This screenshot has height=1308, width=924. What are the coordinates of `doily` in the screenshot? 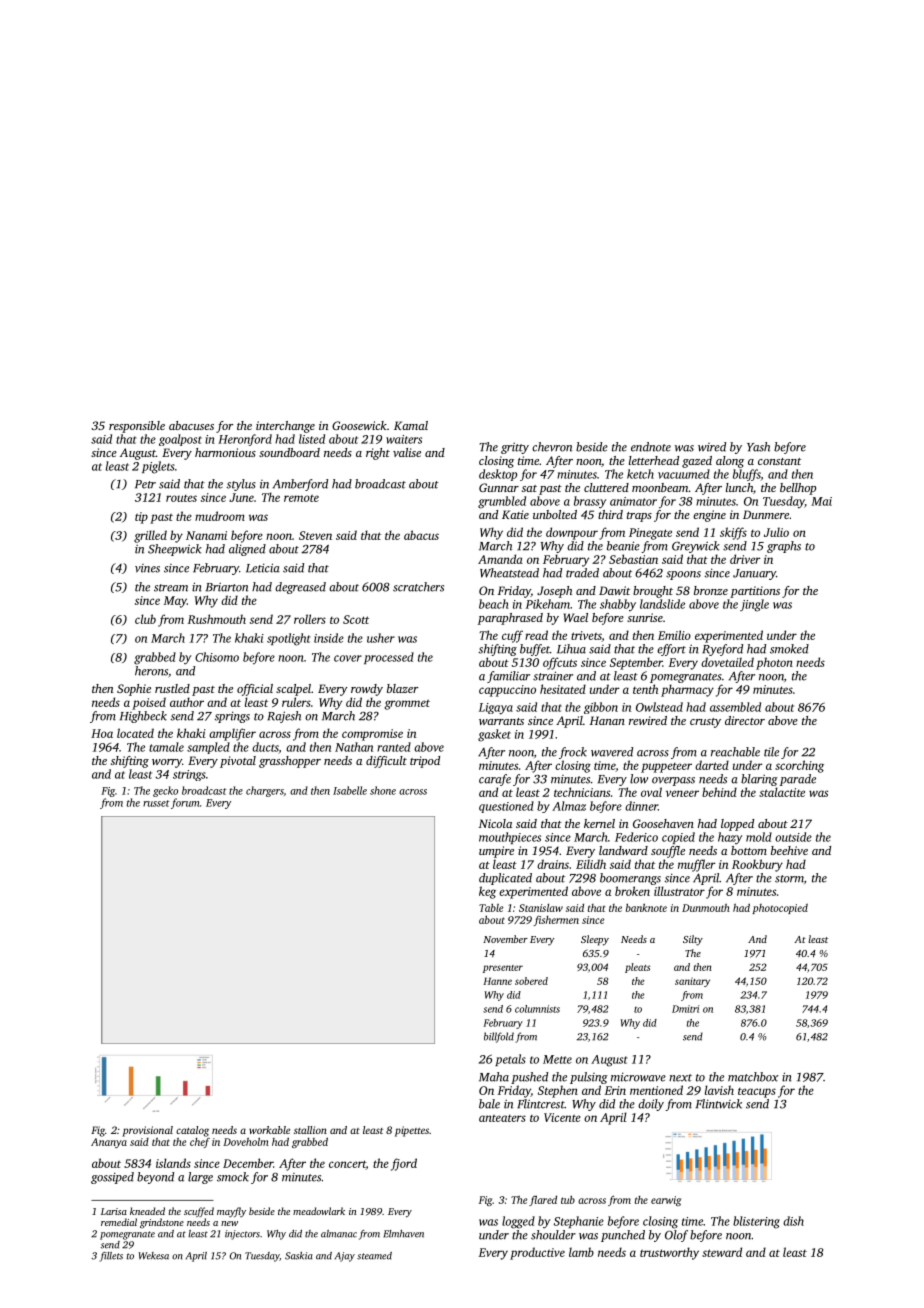 It's located at (651, 1105).
